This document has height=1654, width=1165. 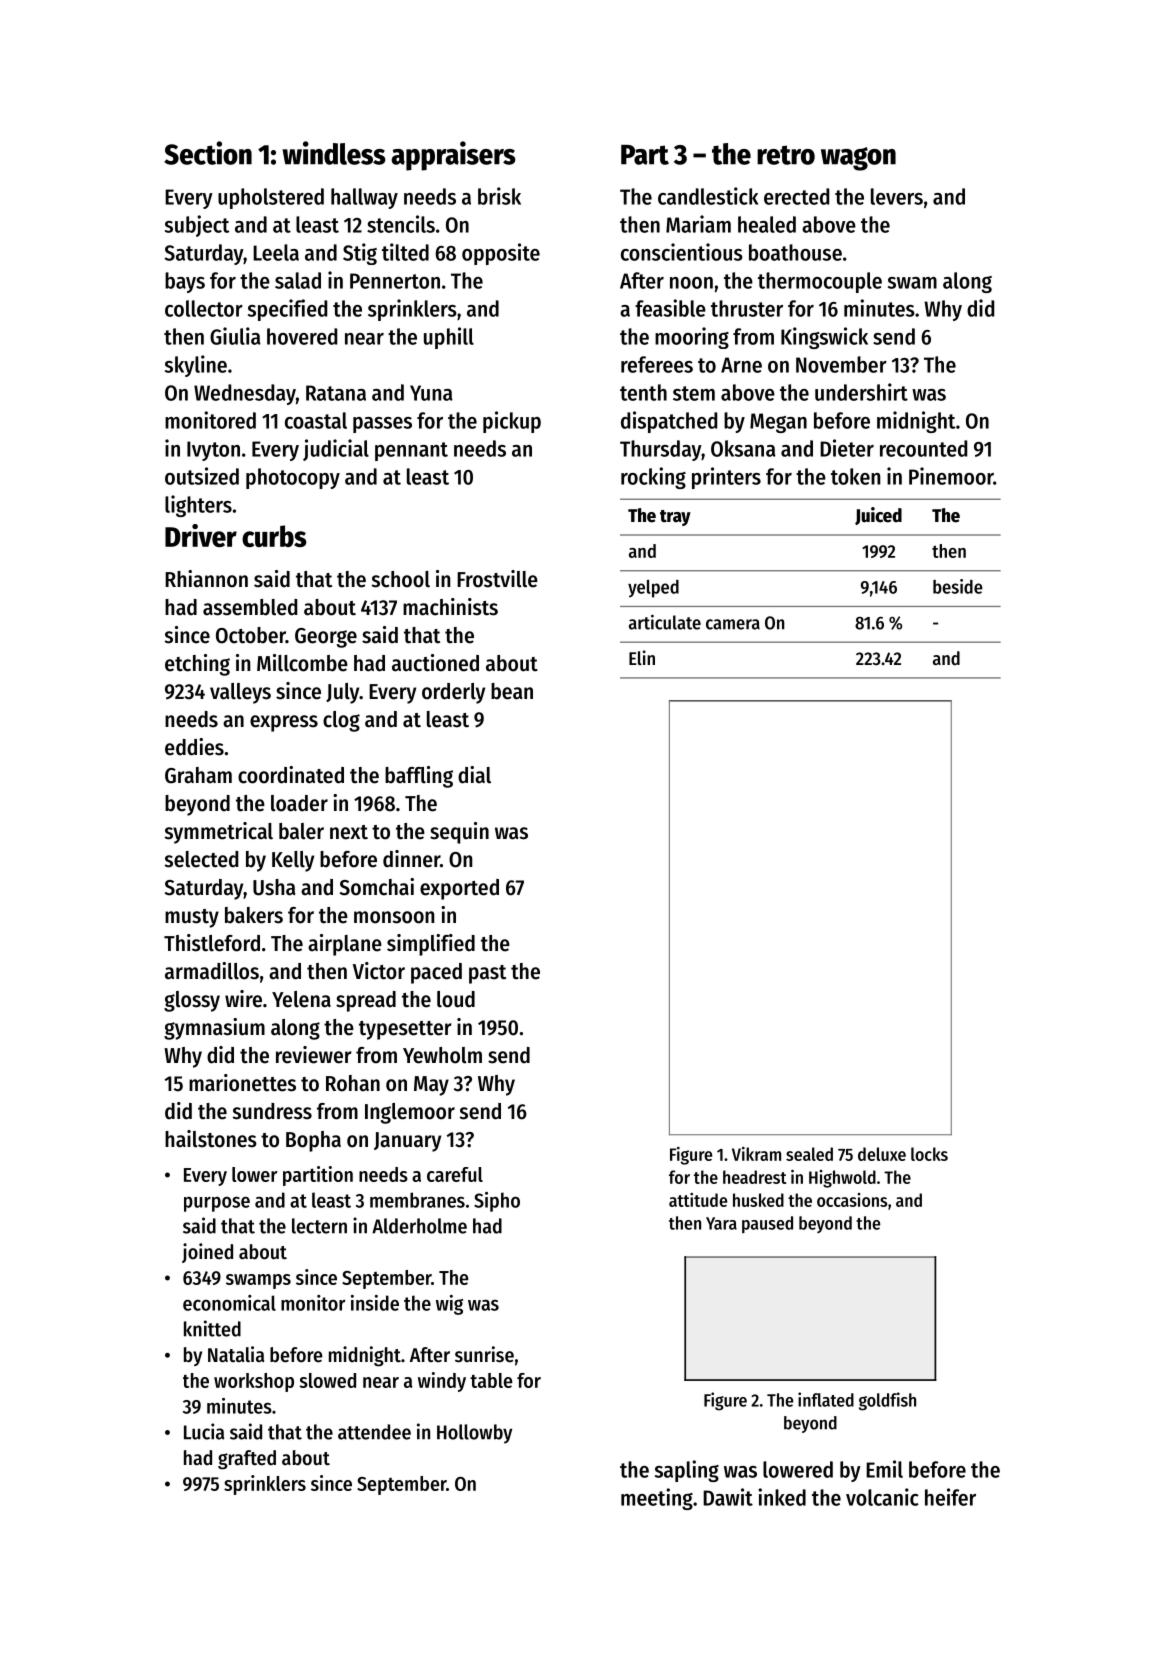 I want to click on dispatched, so click(x=669, y=422).
